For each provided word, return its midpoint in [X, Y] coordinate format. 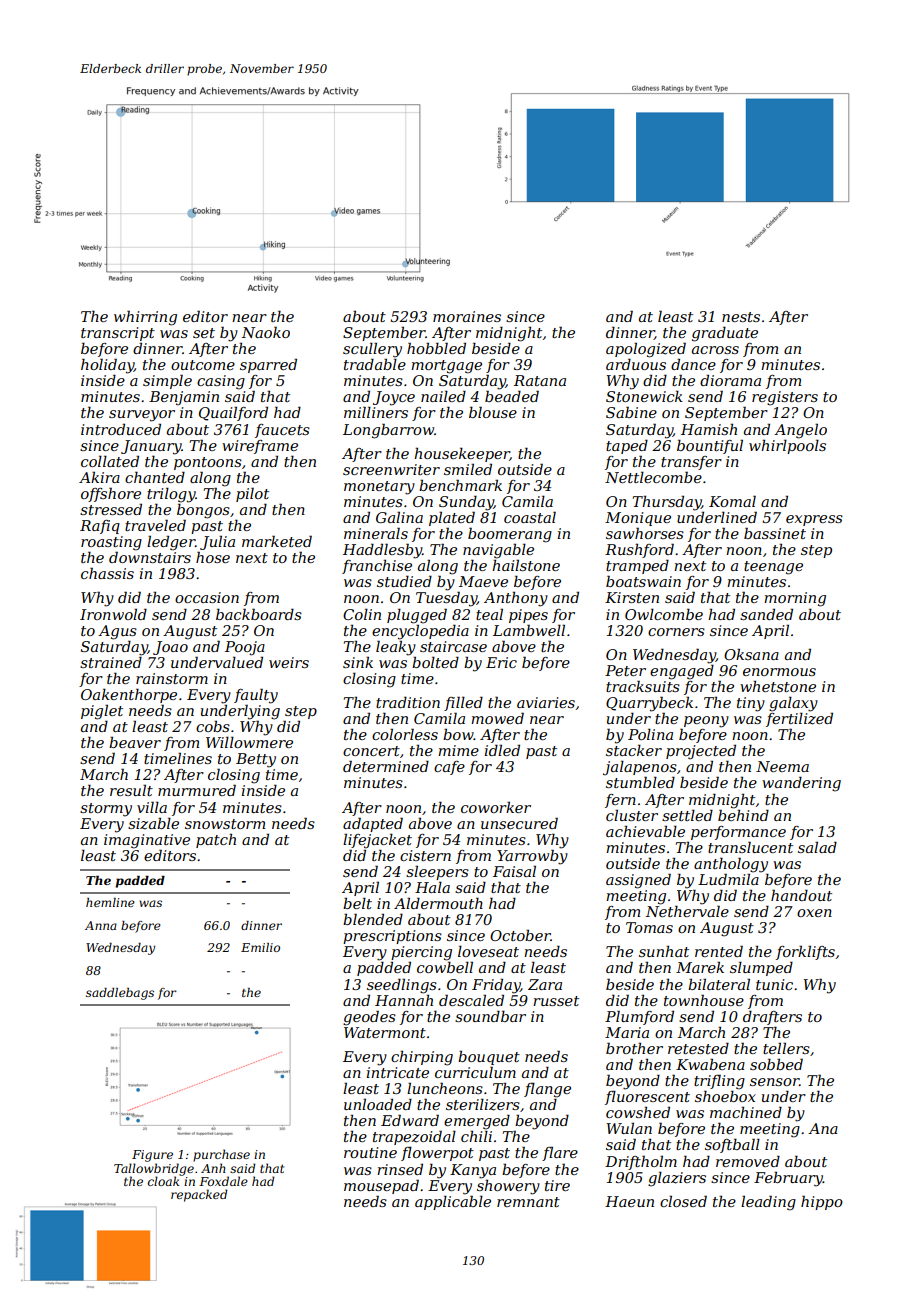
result [131, 790]
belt [357, 903]
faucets [282, 431]
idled [502, 750]
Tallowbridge [154, 1169]
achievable [645, 831]
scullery [372, 350]
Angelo [800, 431]
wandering [801, 784]
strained [111, 662]
